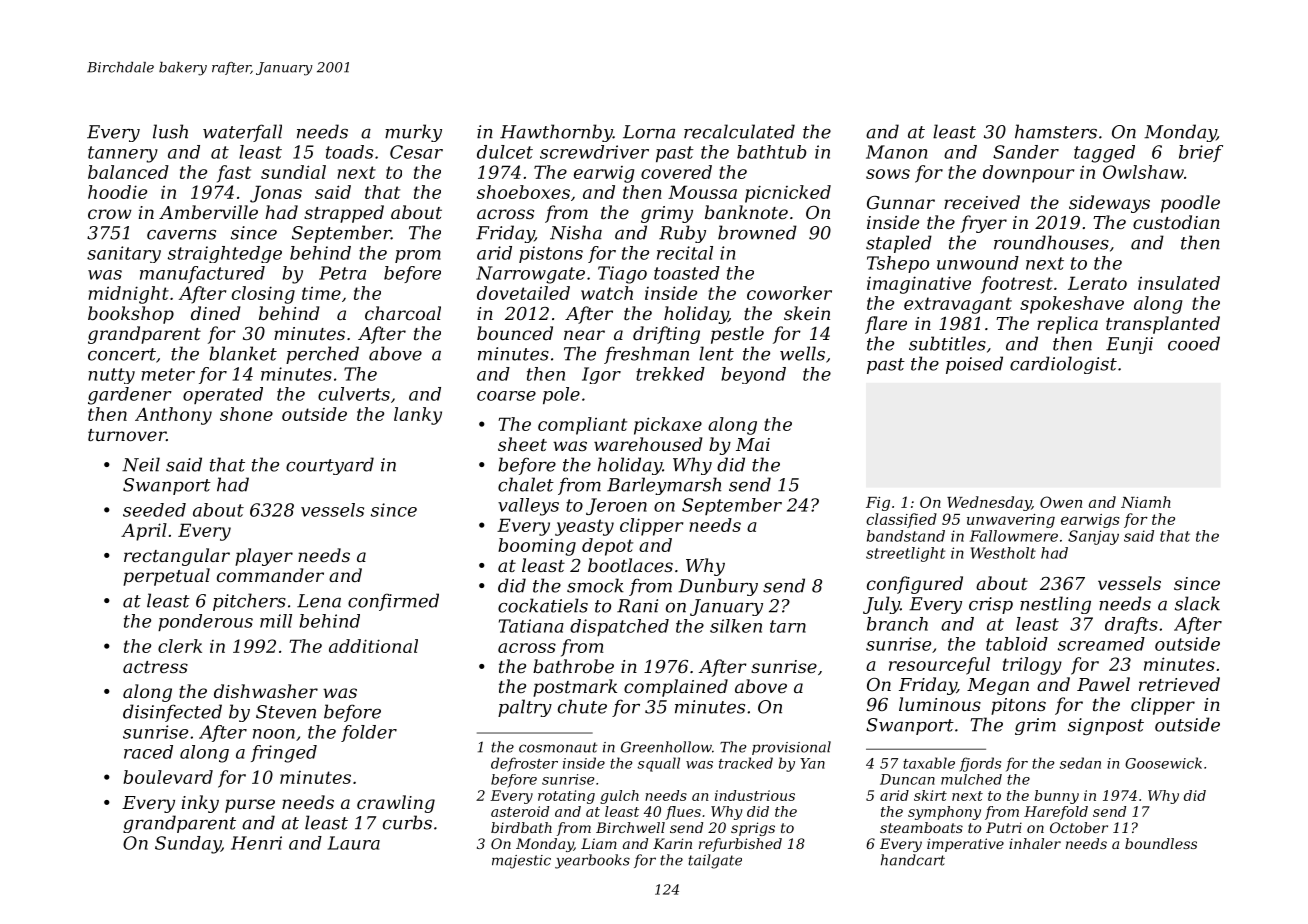 The width and height of the page is (1308, 924). What do you see at coordinates (330, 466) in the page?
I see `courtyard` at bounding box center [330, 466].
